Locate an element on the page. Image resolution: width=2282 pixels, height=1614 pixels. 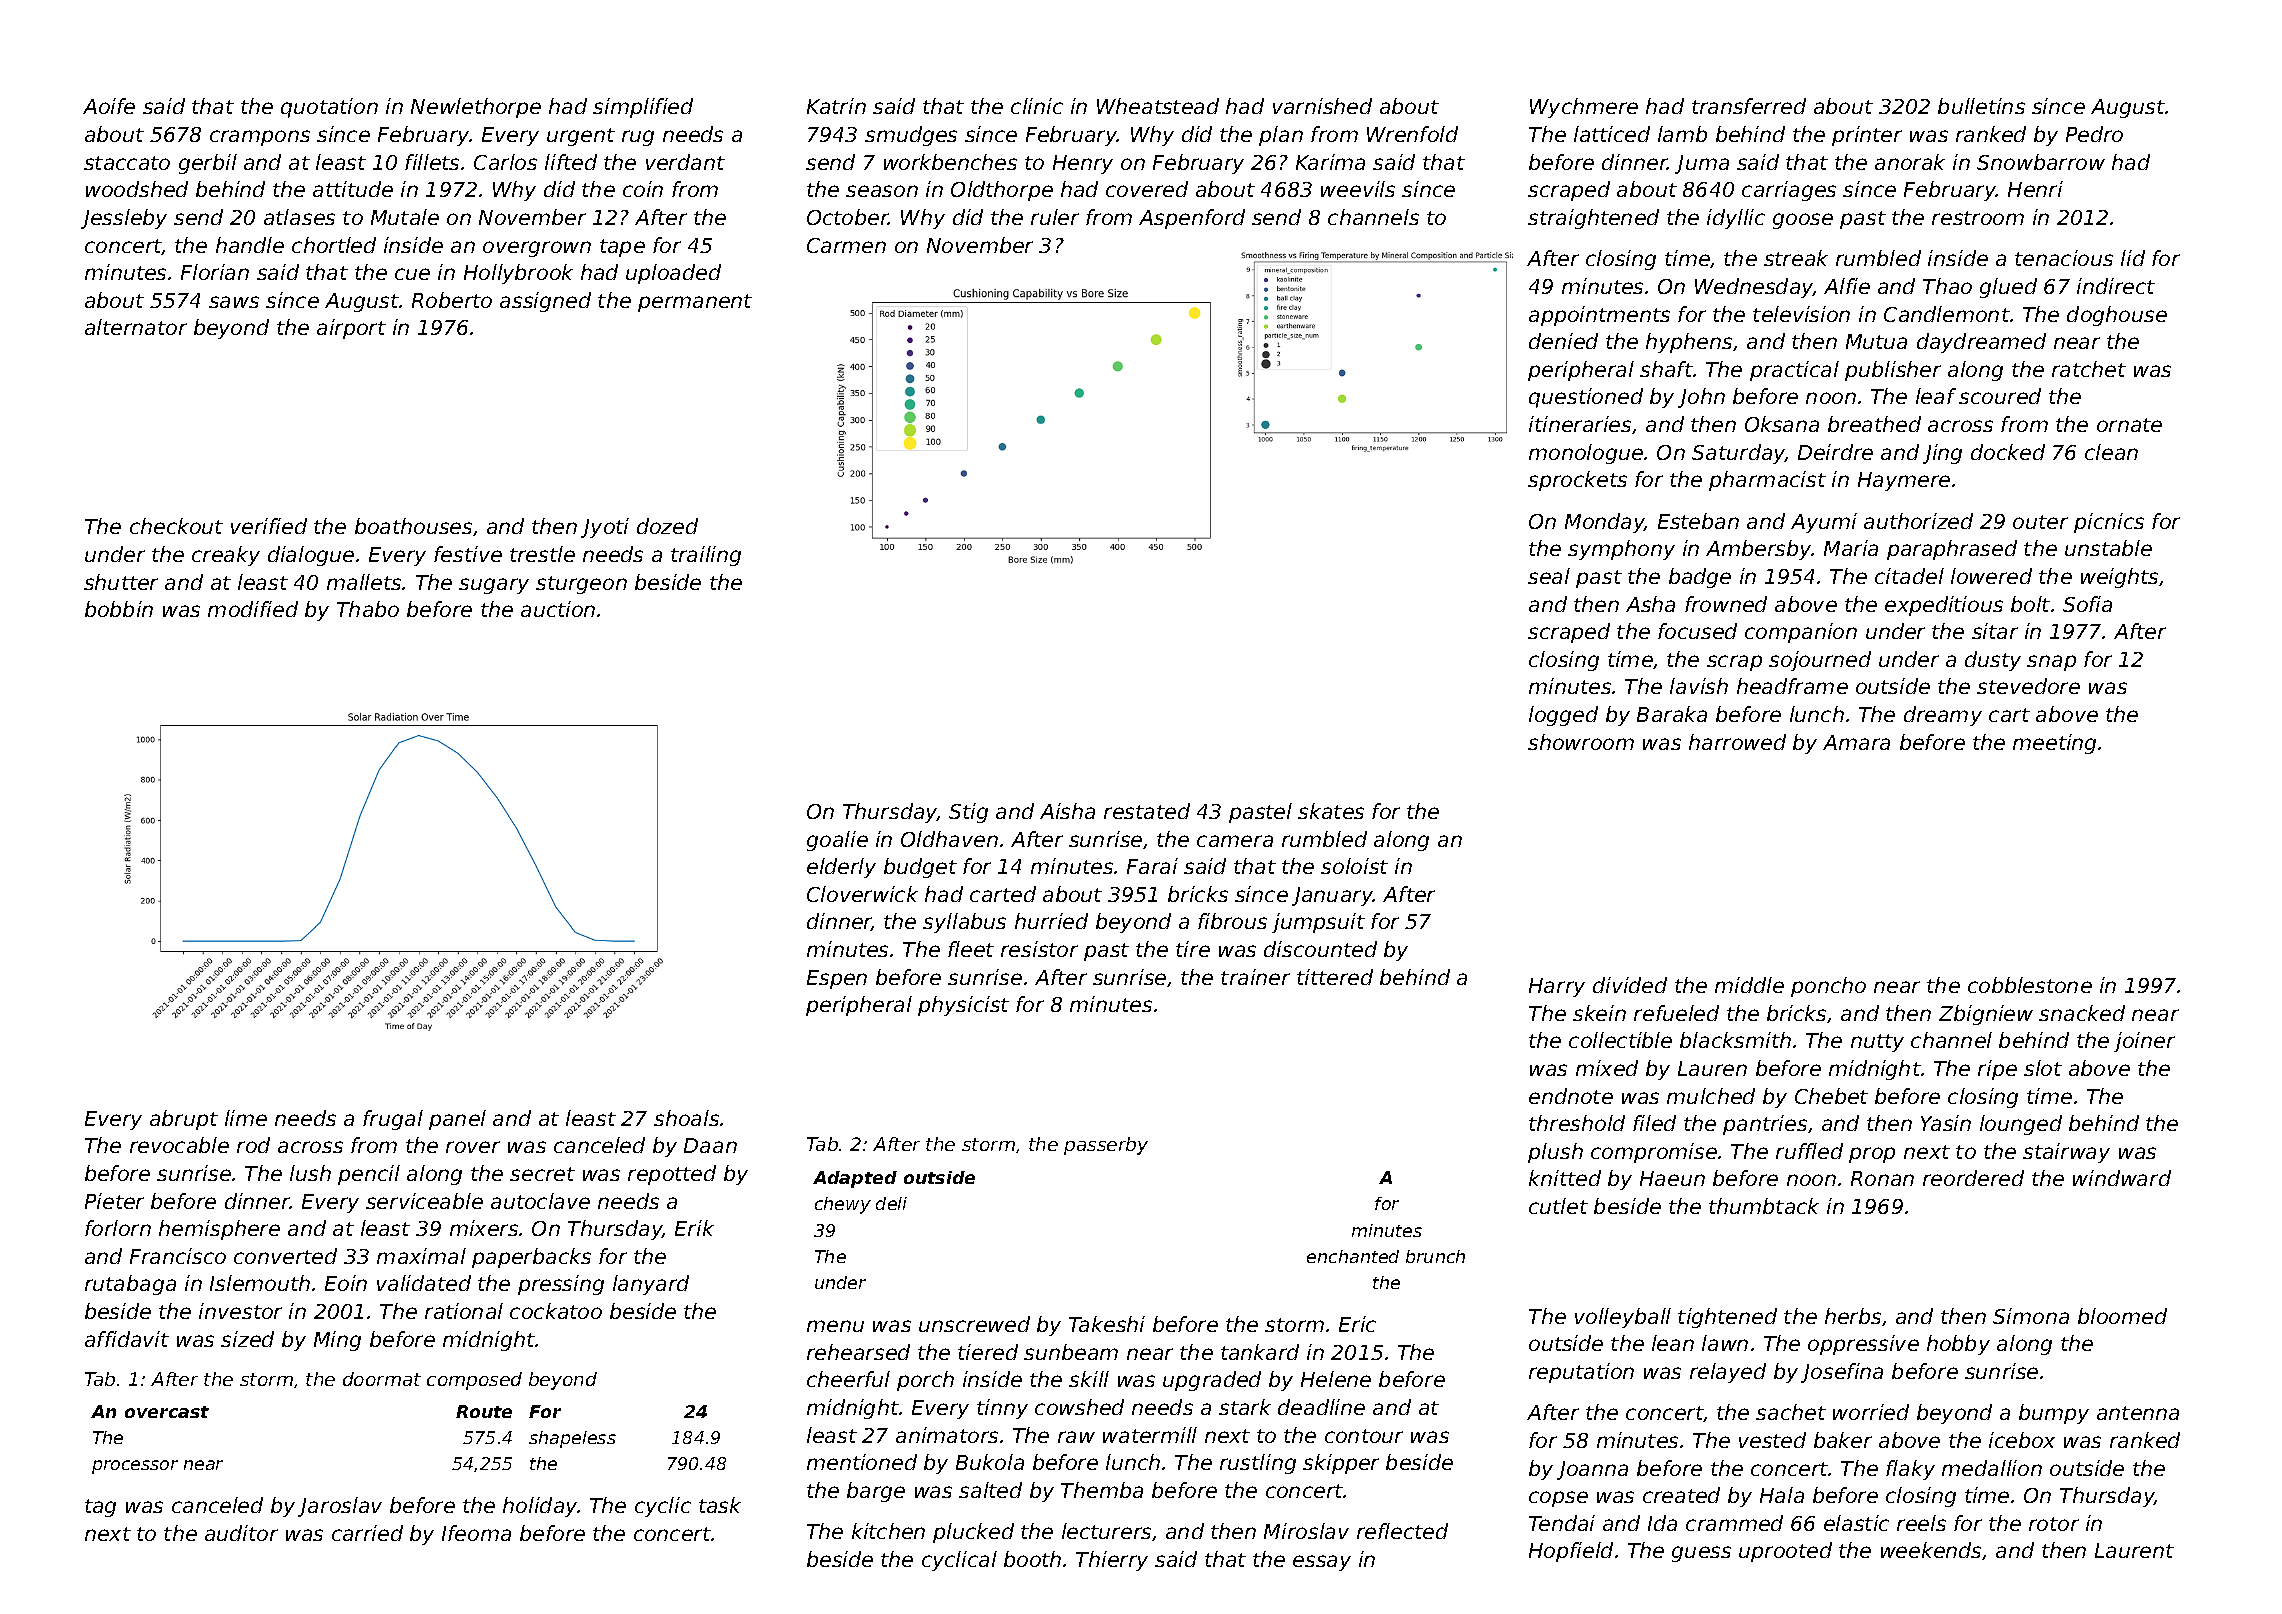
symphony is located at coordinates (1621, 550).
